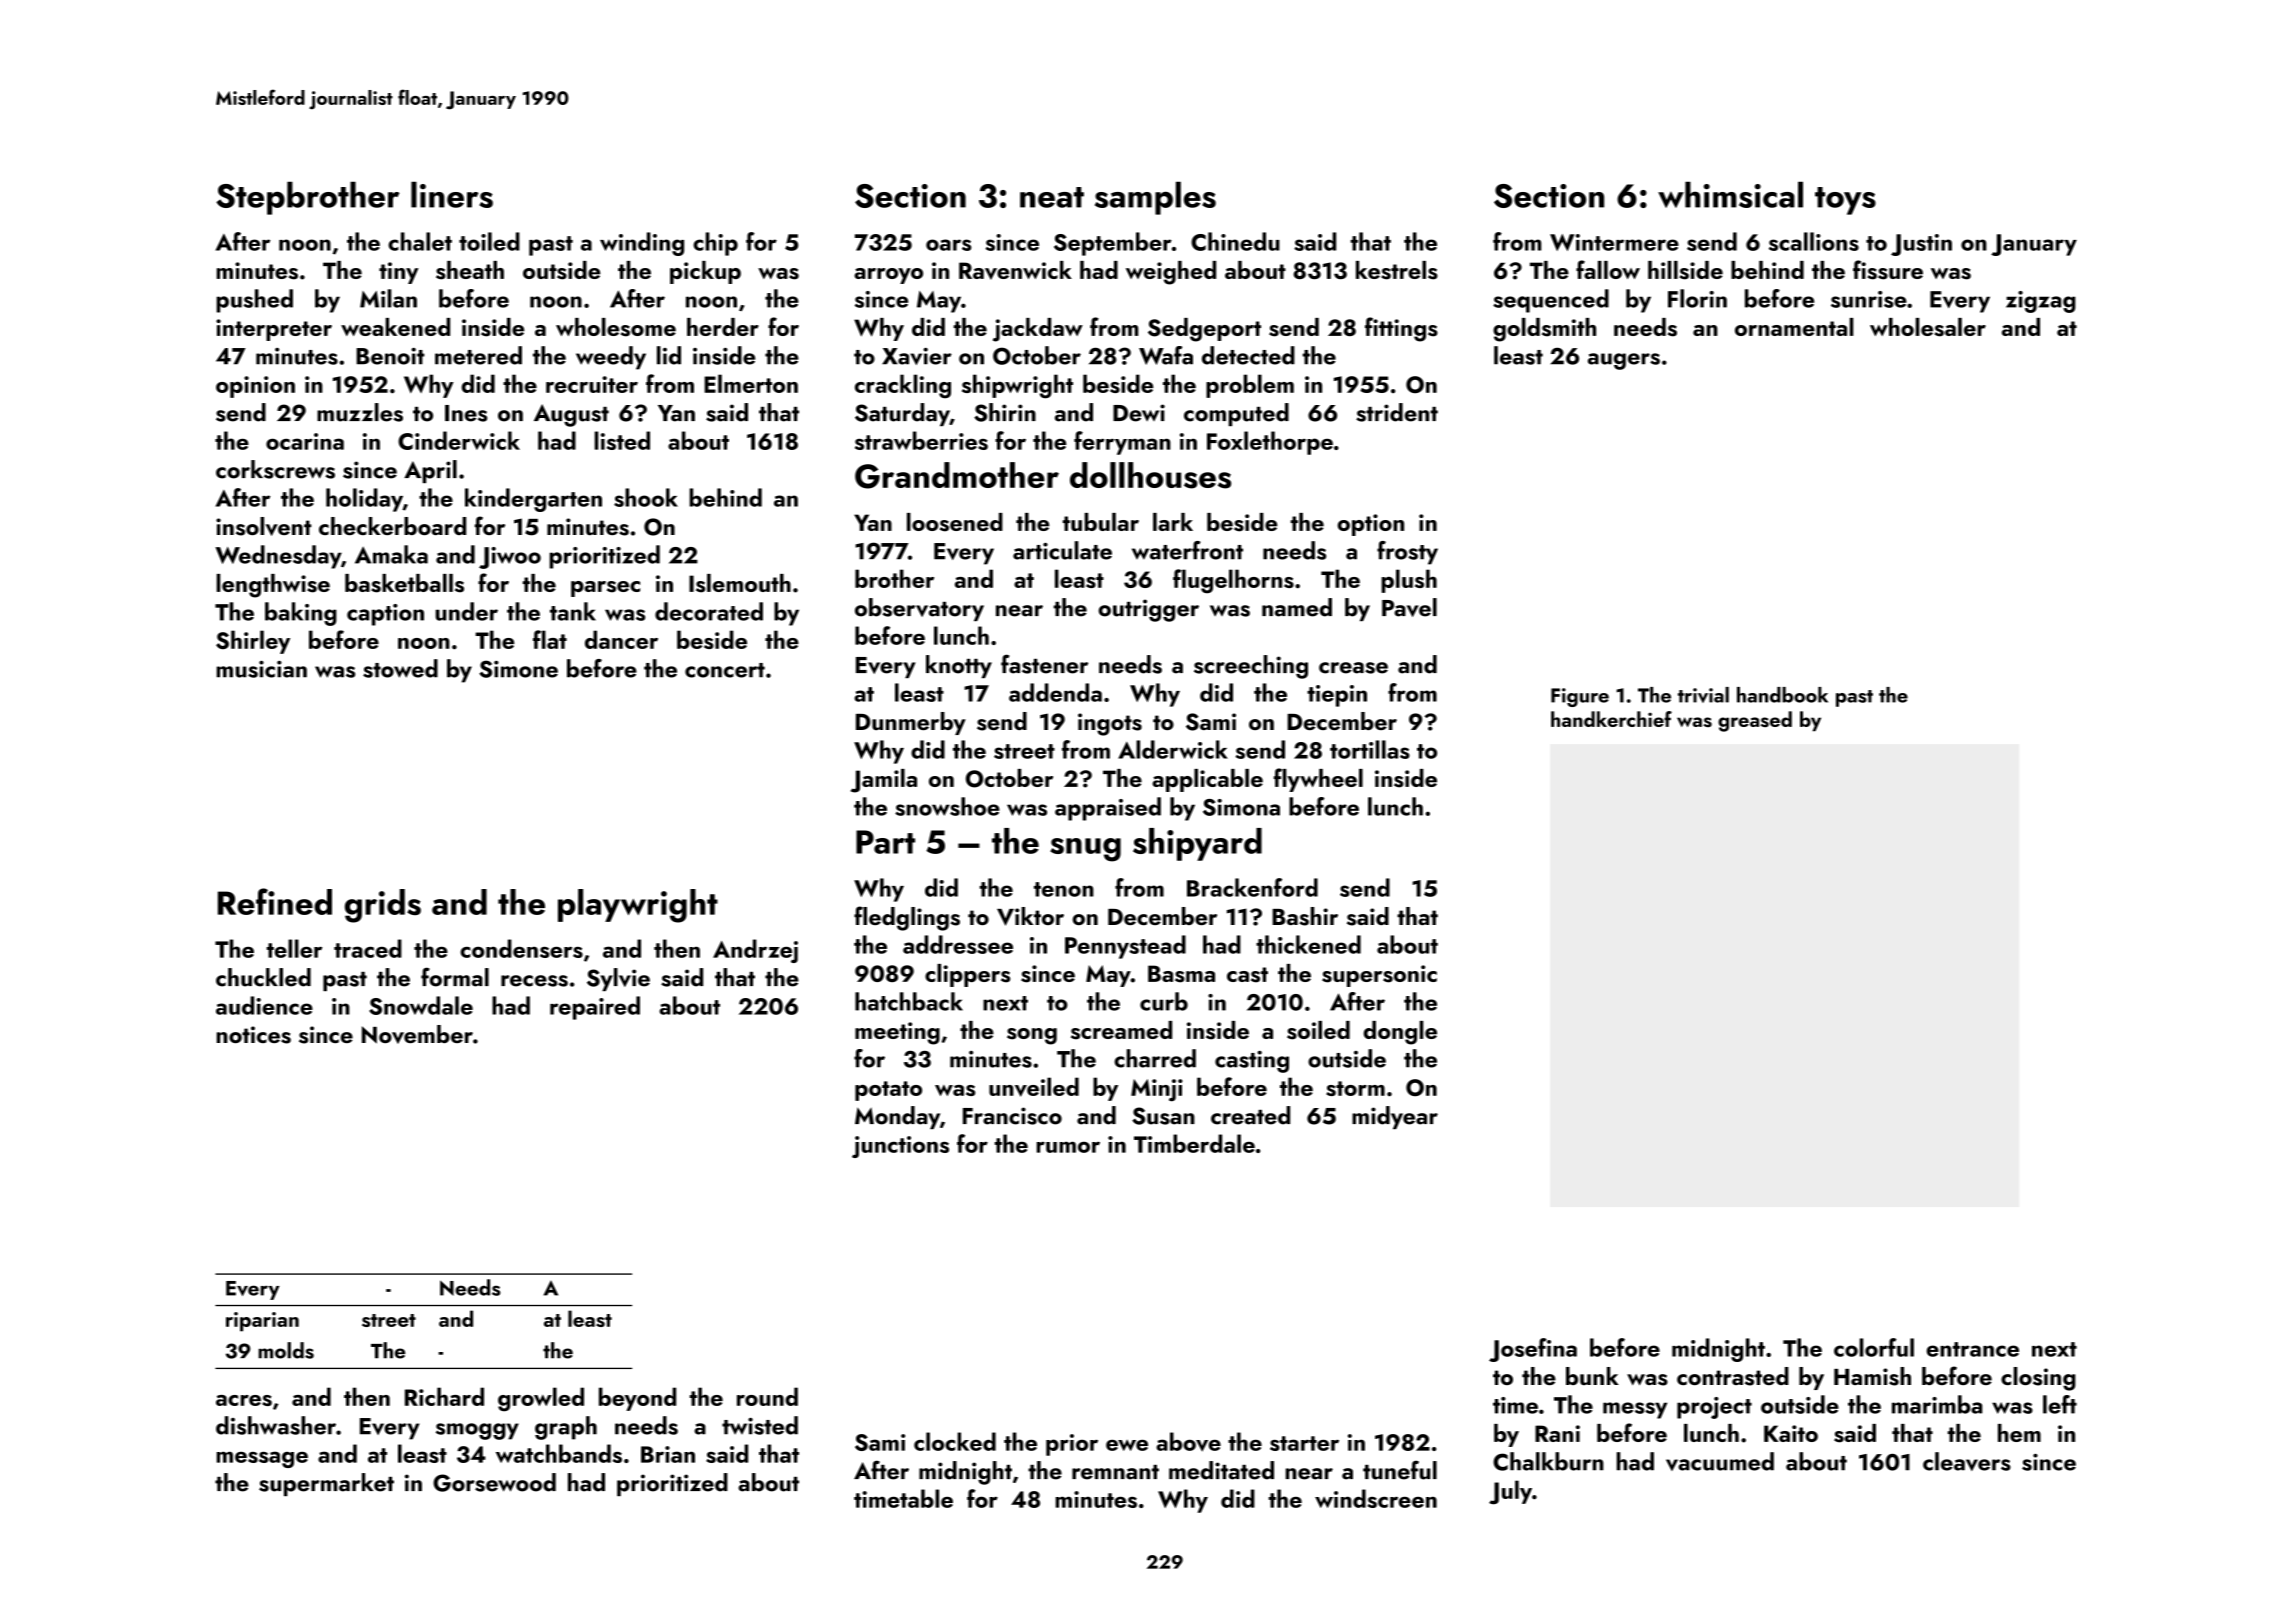 Image resolution: width=2292 pixels, height=1620 pixels. I want to click on dongle, so click(1400, 1033).
